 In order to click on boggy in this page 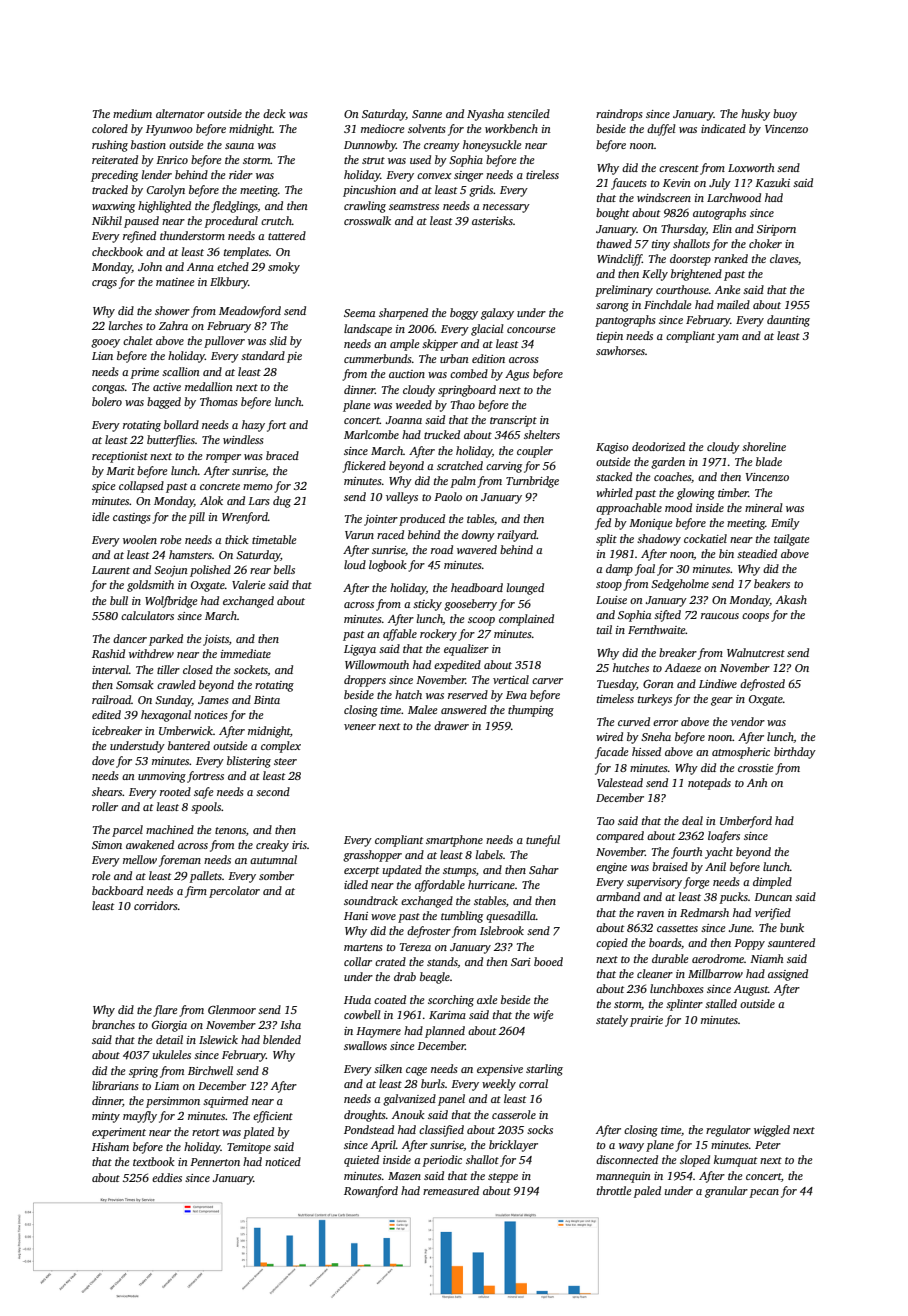, I will do `click(464, 314)`.
